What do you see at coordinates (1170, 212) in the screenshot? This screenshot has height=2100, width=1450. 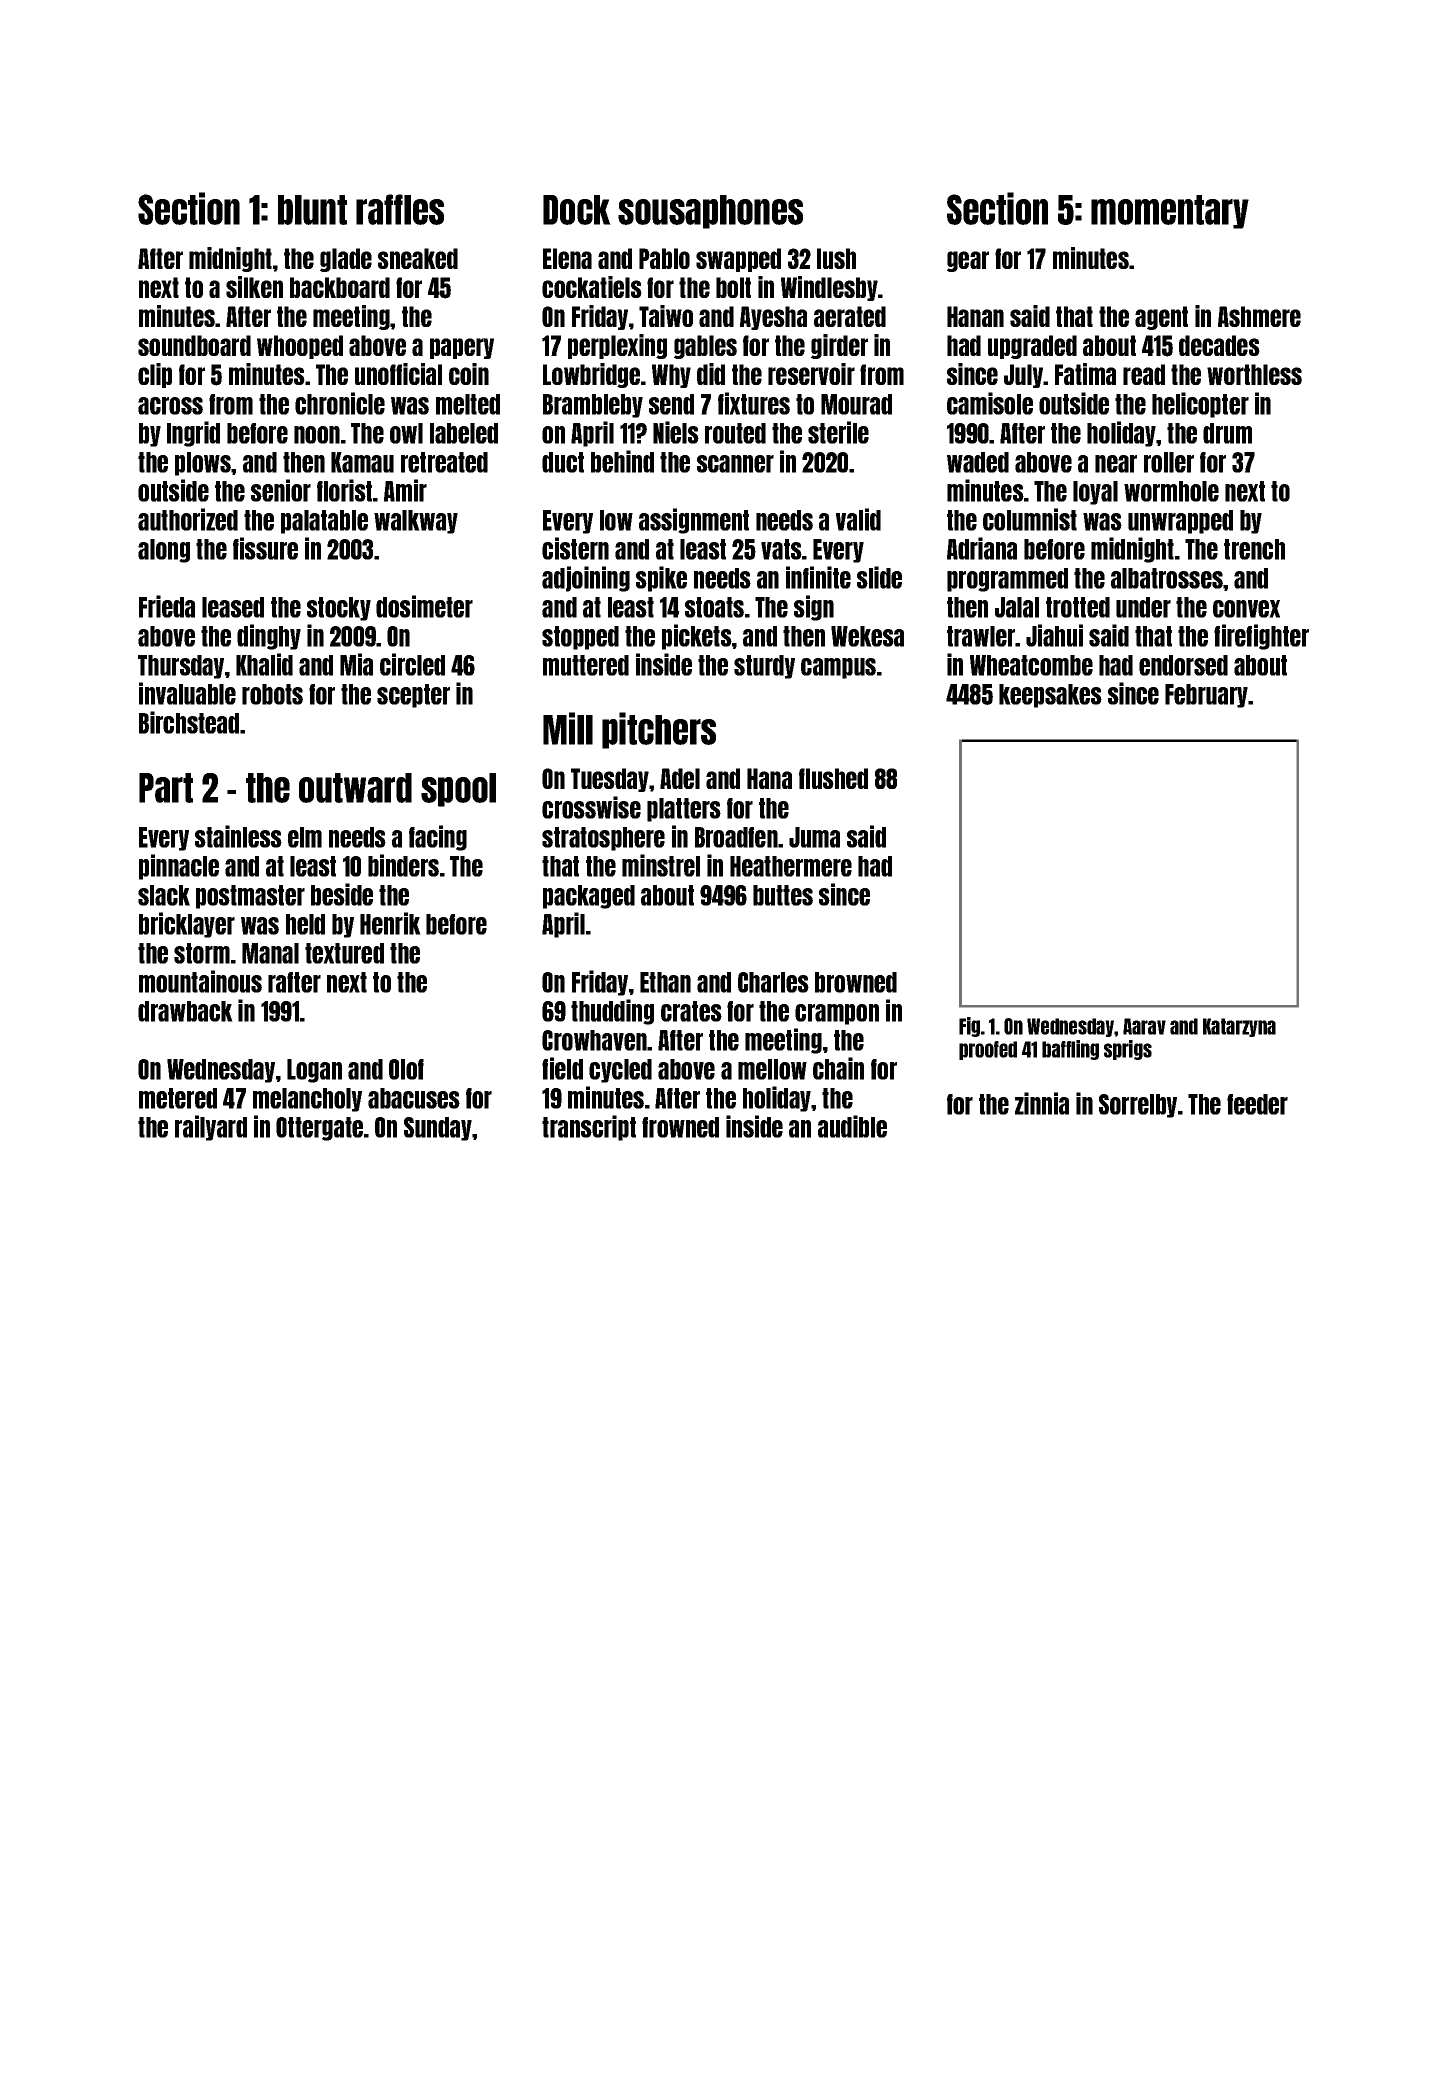 I see `momentary` at bounding box center [1170, 212].
